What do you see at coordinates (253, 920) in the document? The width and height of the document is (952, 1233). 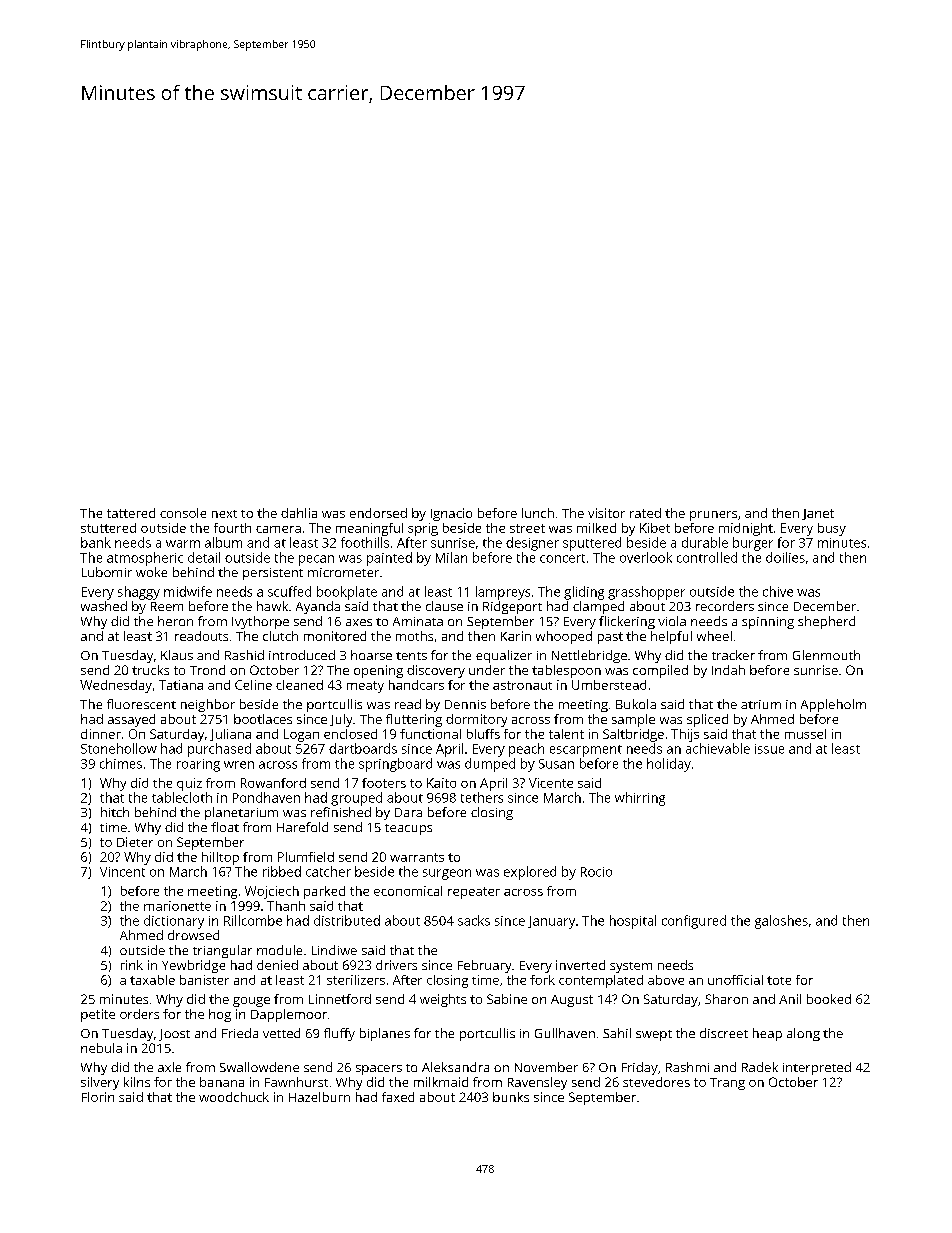 I see `Rillcombe` at bounding box center [253, 920].
